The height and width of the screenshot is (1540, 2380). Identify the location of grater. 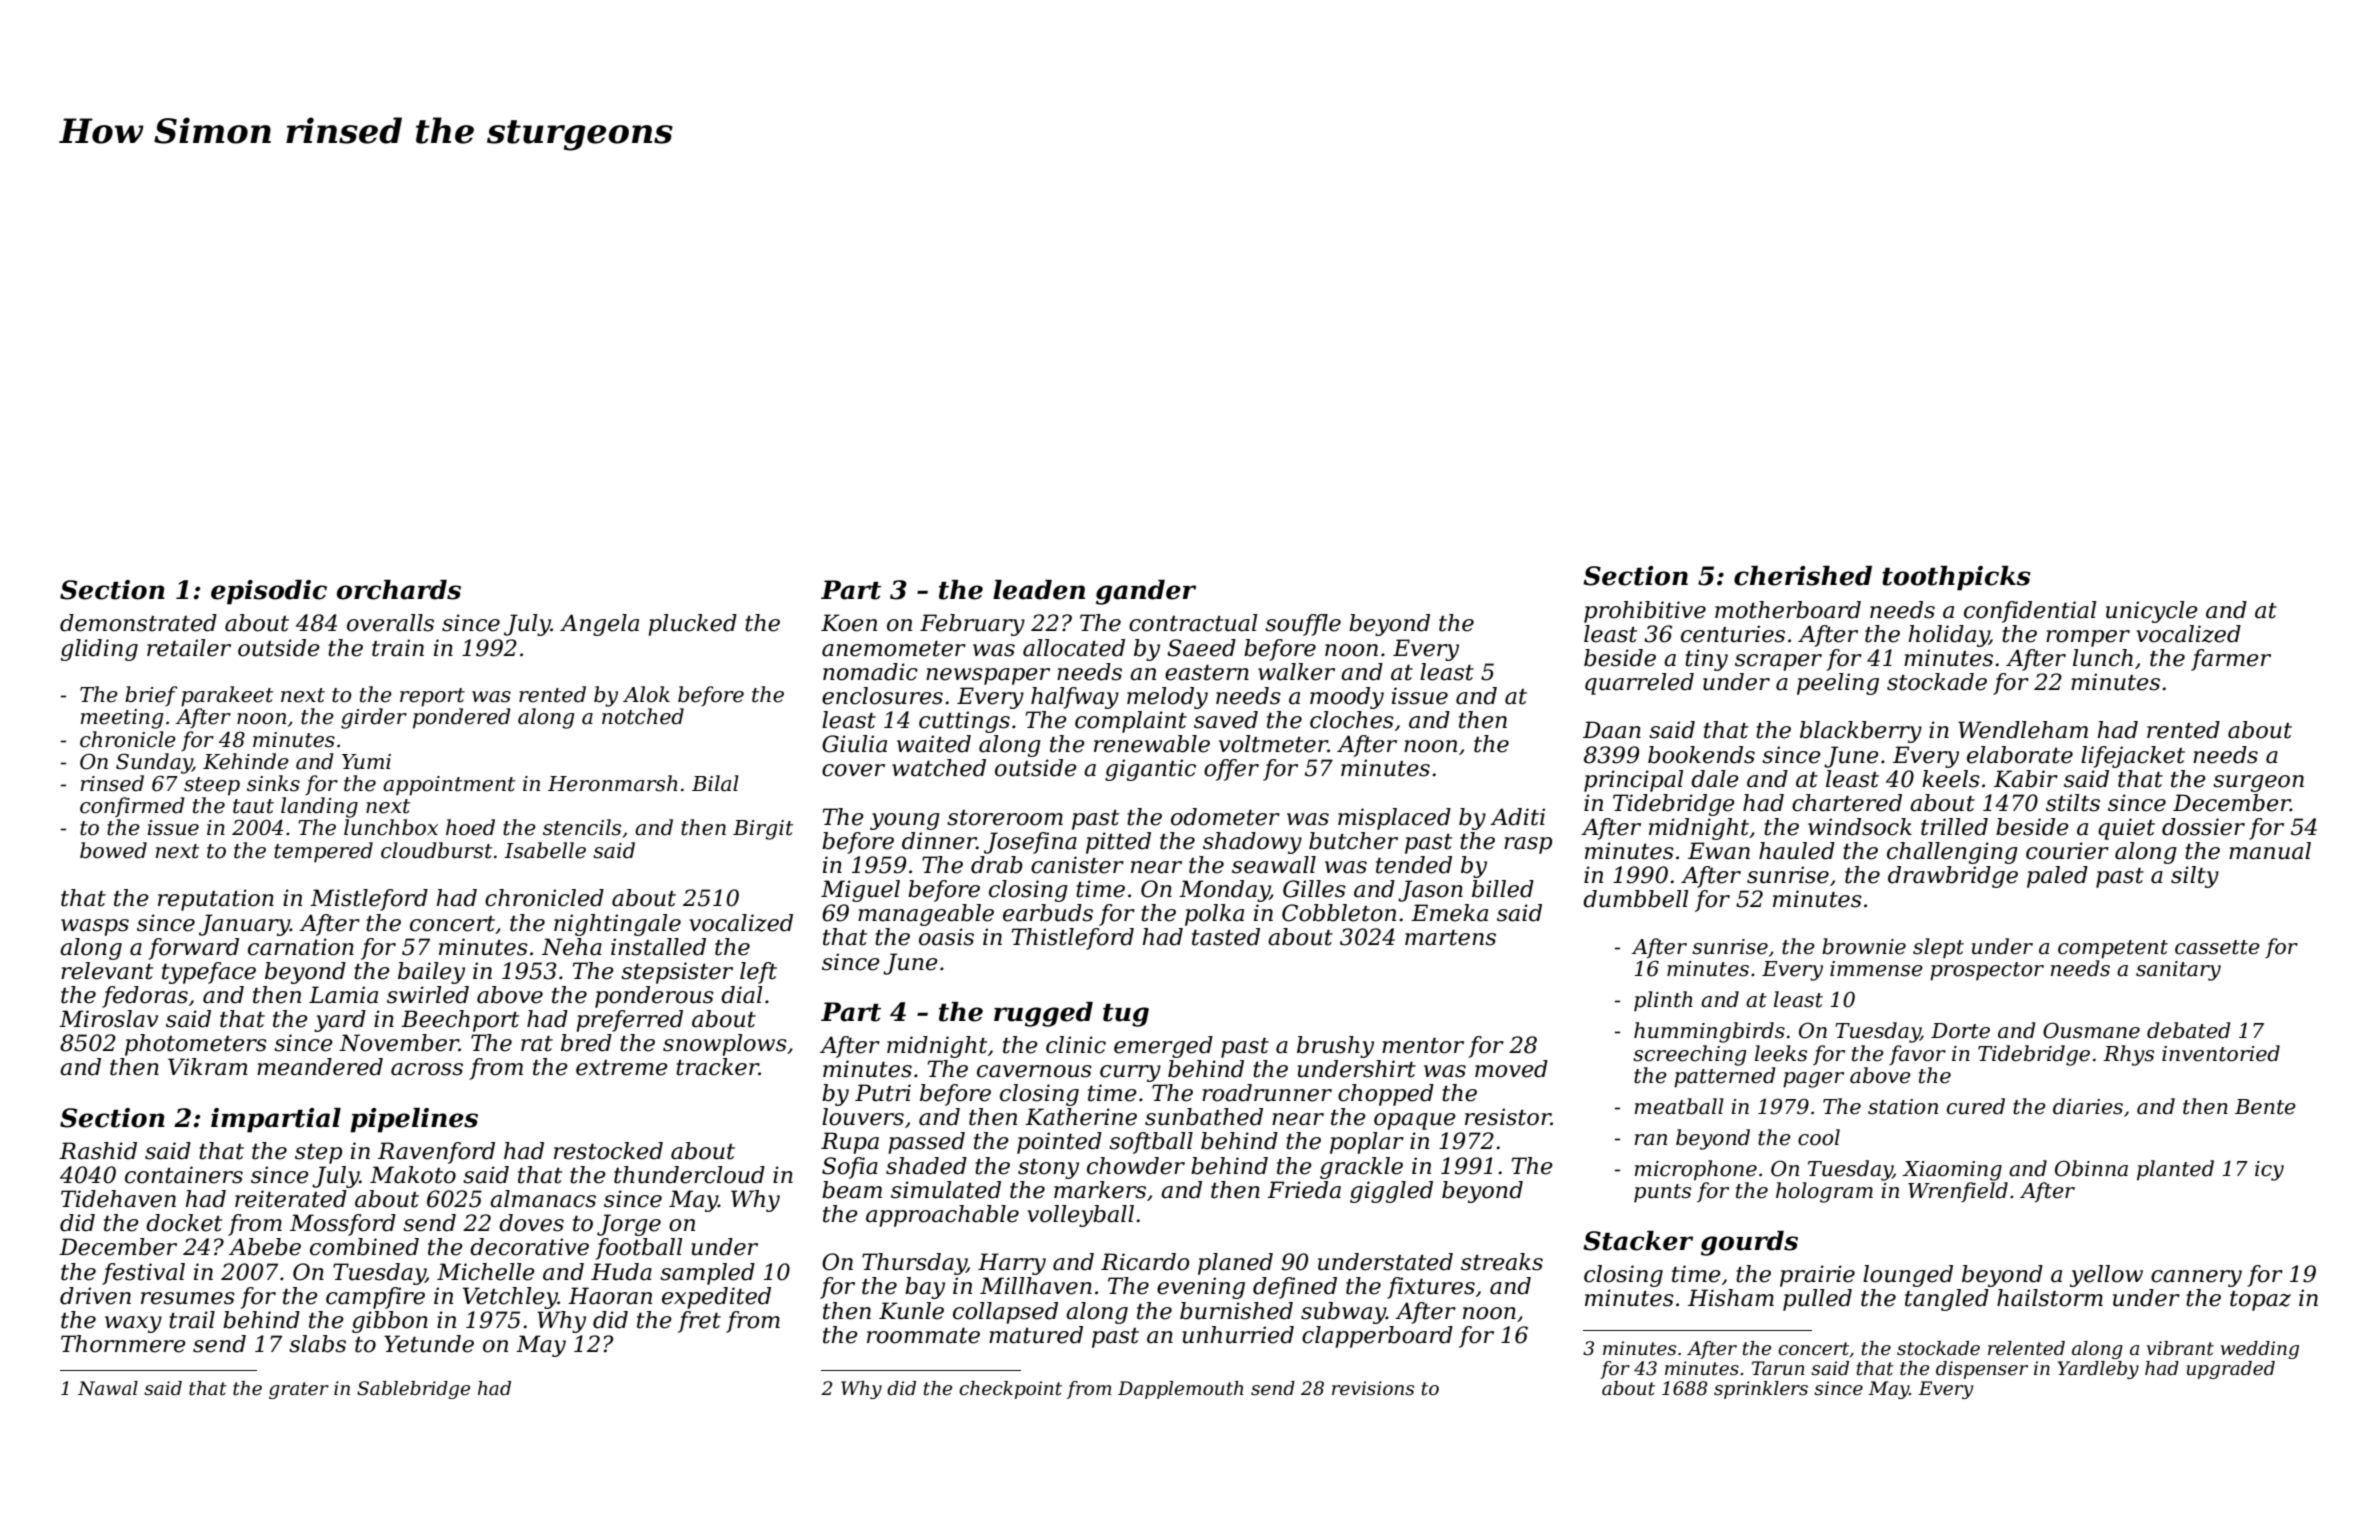
(299, 1390).
